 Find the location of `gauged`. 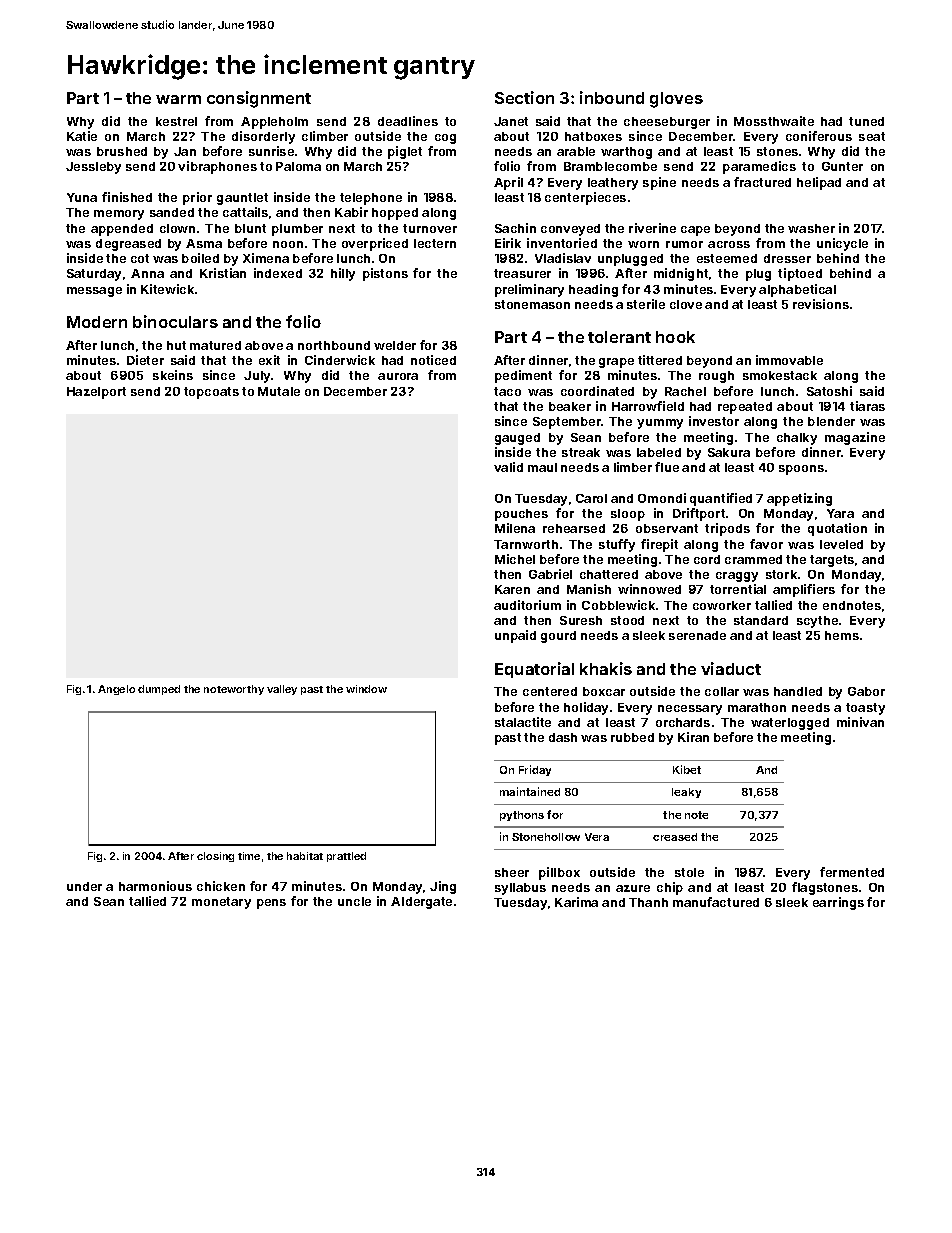

gauged is located at coordinates (517, 439).
